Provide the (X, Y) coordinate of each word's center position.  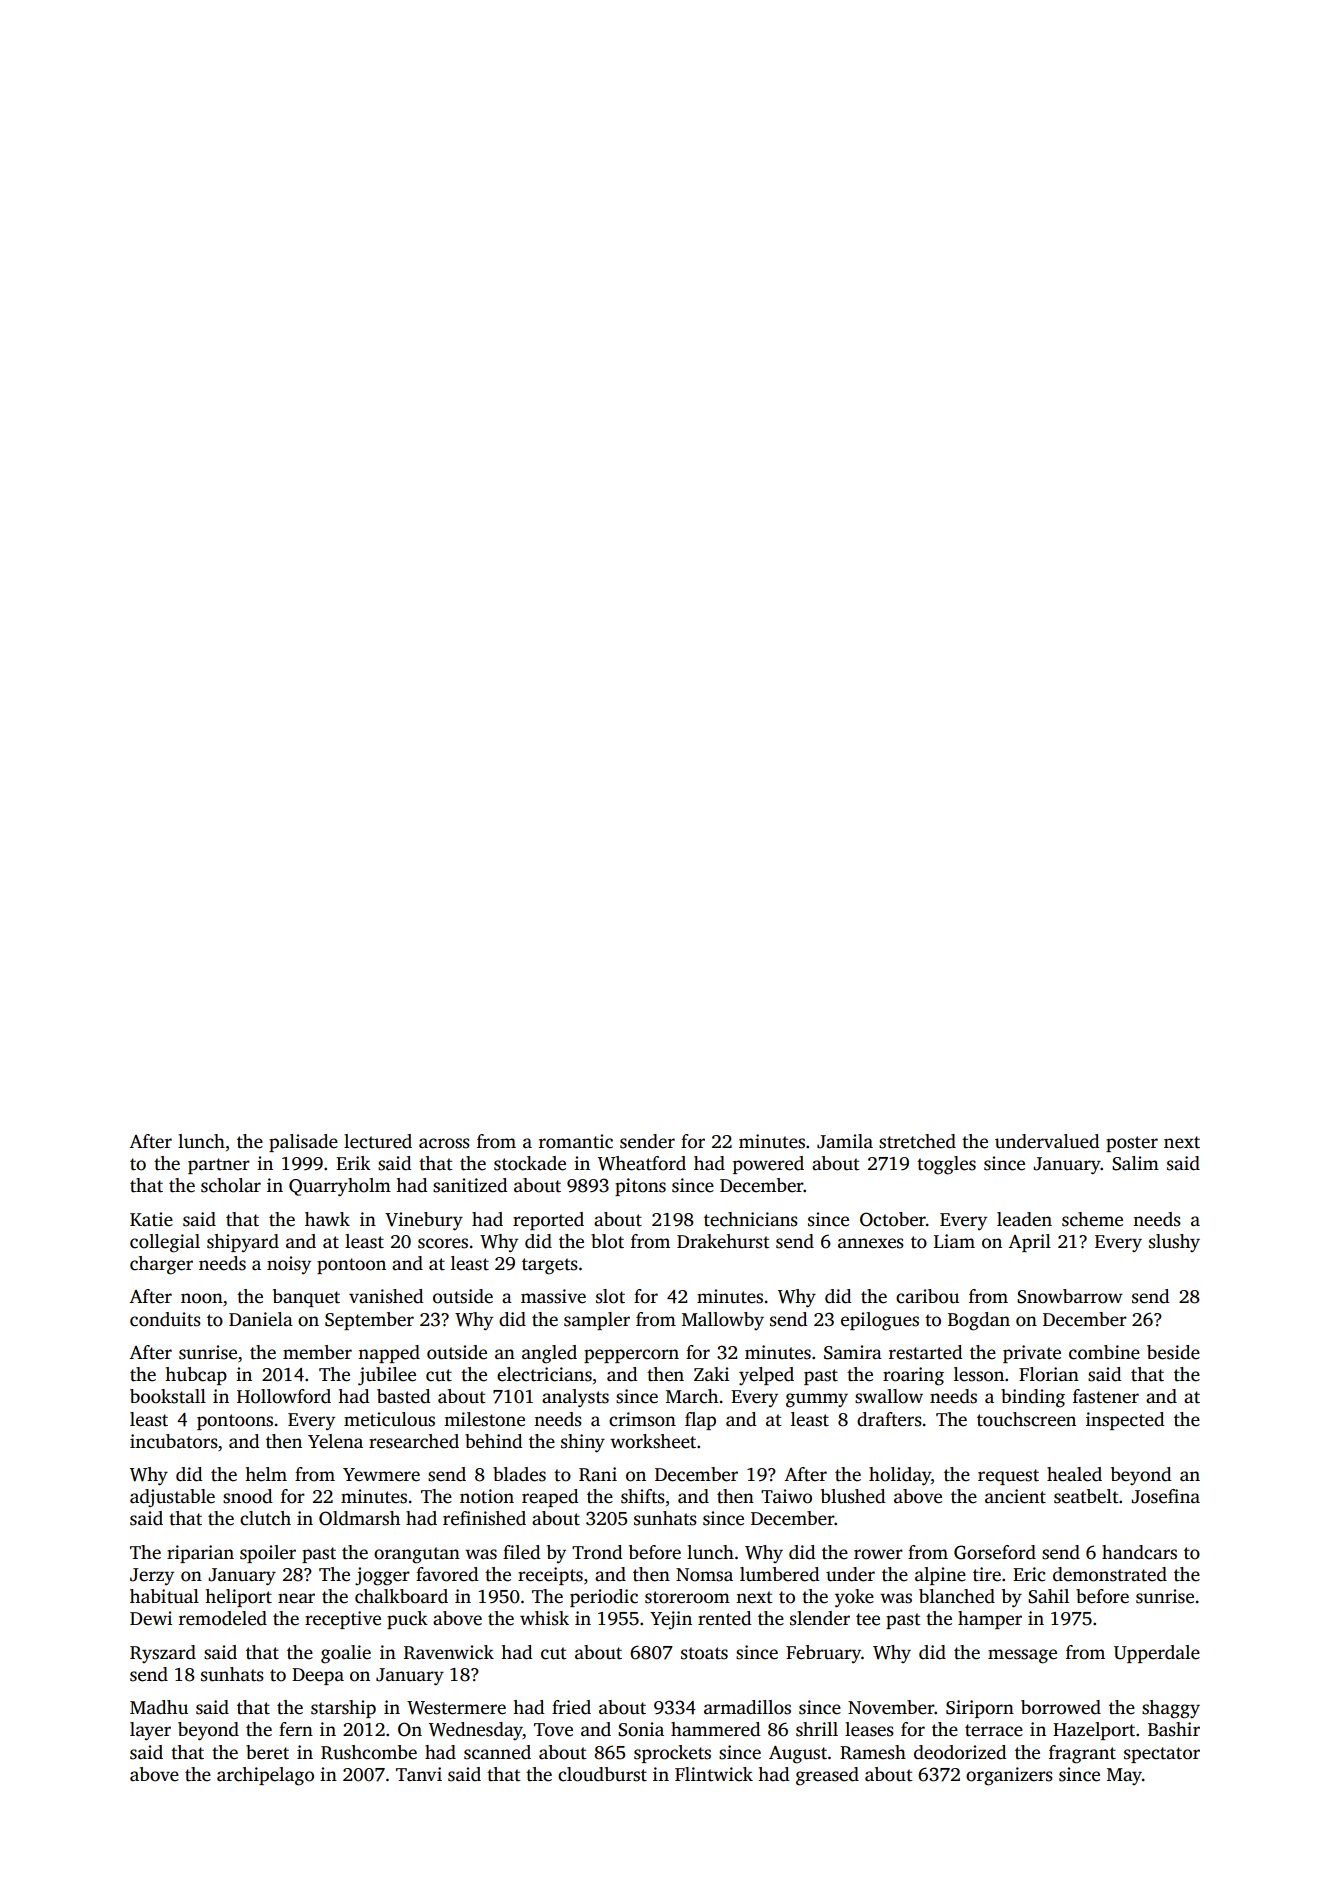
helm (266, 1474)
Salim (1135, 1163)
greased (827, 1776)
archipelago (265, 1776)
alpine (940, 1576)
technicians (751, 1219)
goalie (346, 1654)
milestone (484, 1419)
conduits (165, 1319)
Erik (353, 1163)
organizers (1009, 1776)
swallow (889, 1396)
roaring (913, 1376)
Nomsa (704, 1575)
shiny (583, 1443)
